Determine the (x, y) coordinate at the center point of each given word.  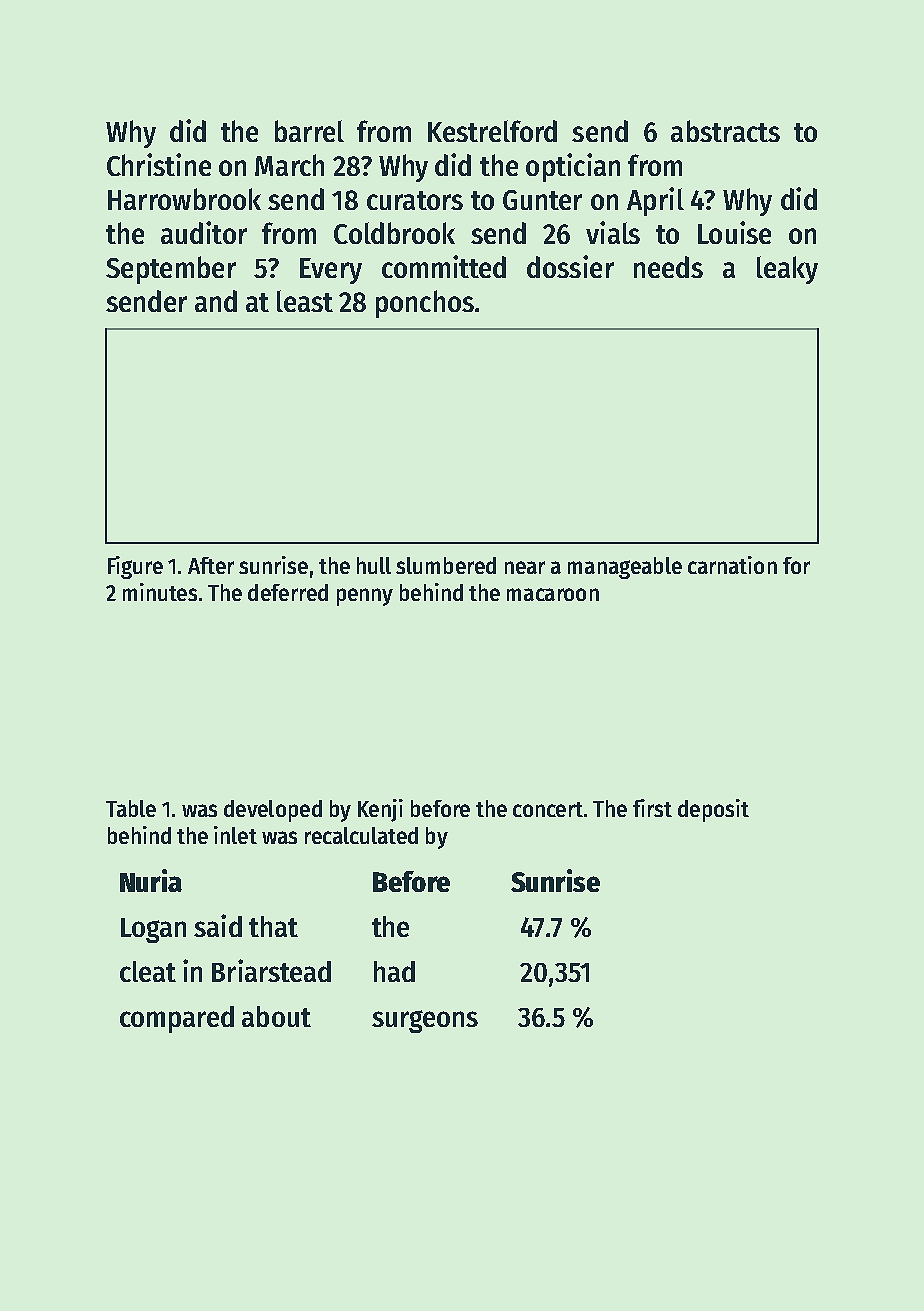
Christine (159, 164)
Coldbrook (394, 233)
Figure (135, 567)
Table (131, 808)
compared (177, 1019)
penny (365, 597)
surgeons (425, 1021)
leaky (787, 270)
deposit (713, 810)
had (394, 971)
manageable (625, 568)
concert (548, 809)
